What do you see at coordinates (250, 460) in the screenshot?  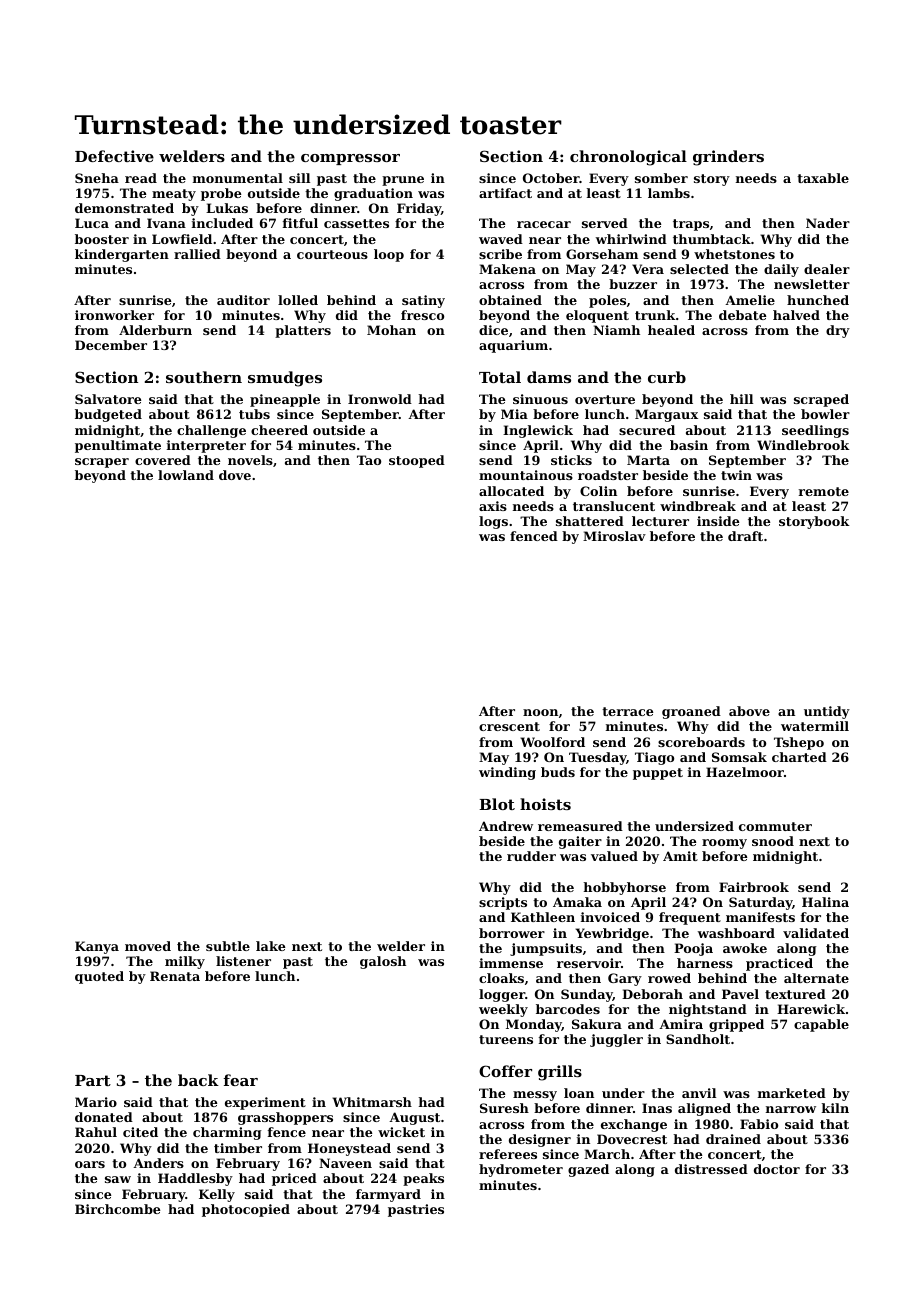 I see `novels` at bounding box center [250, 460].
